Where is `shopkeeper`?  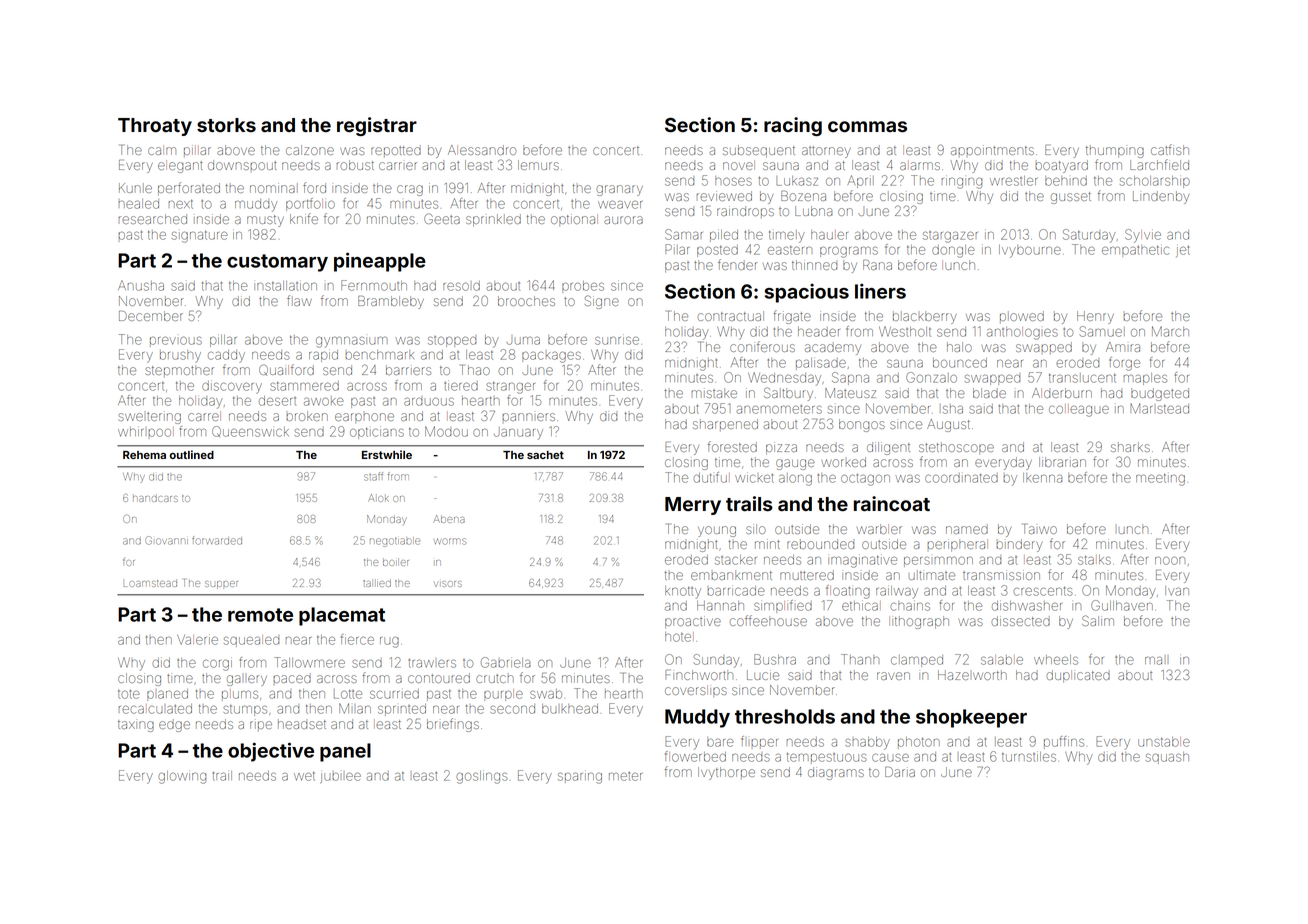 shopkeeper is located at coordinates (971, 718).
